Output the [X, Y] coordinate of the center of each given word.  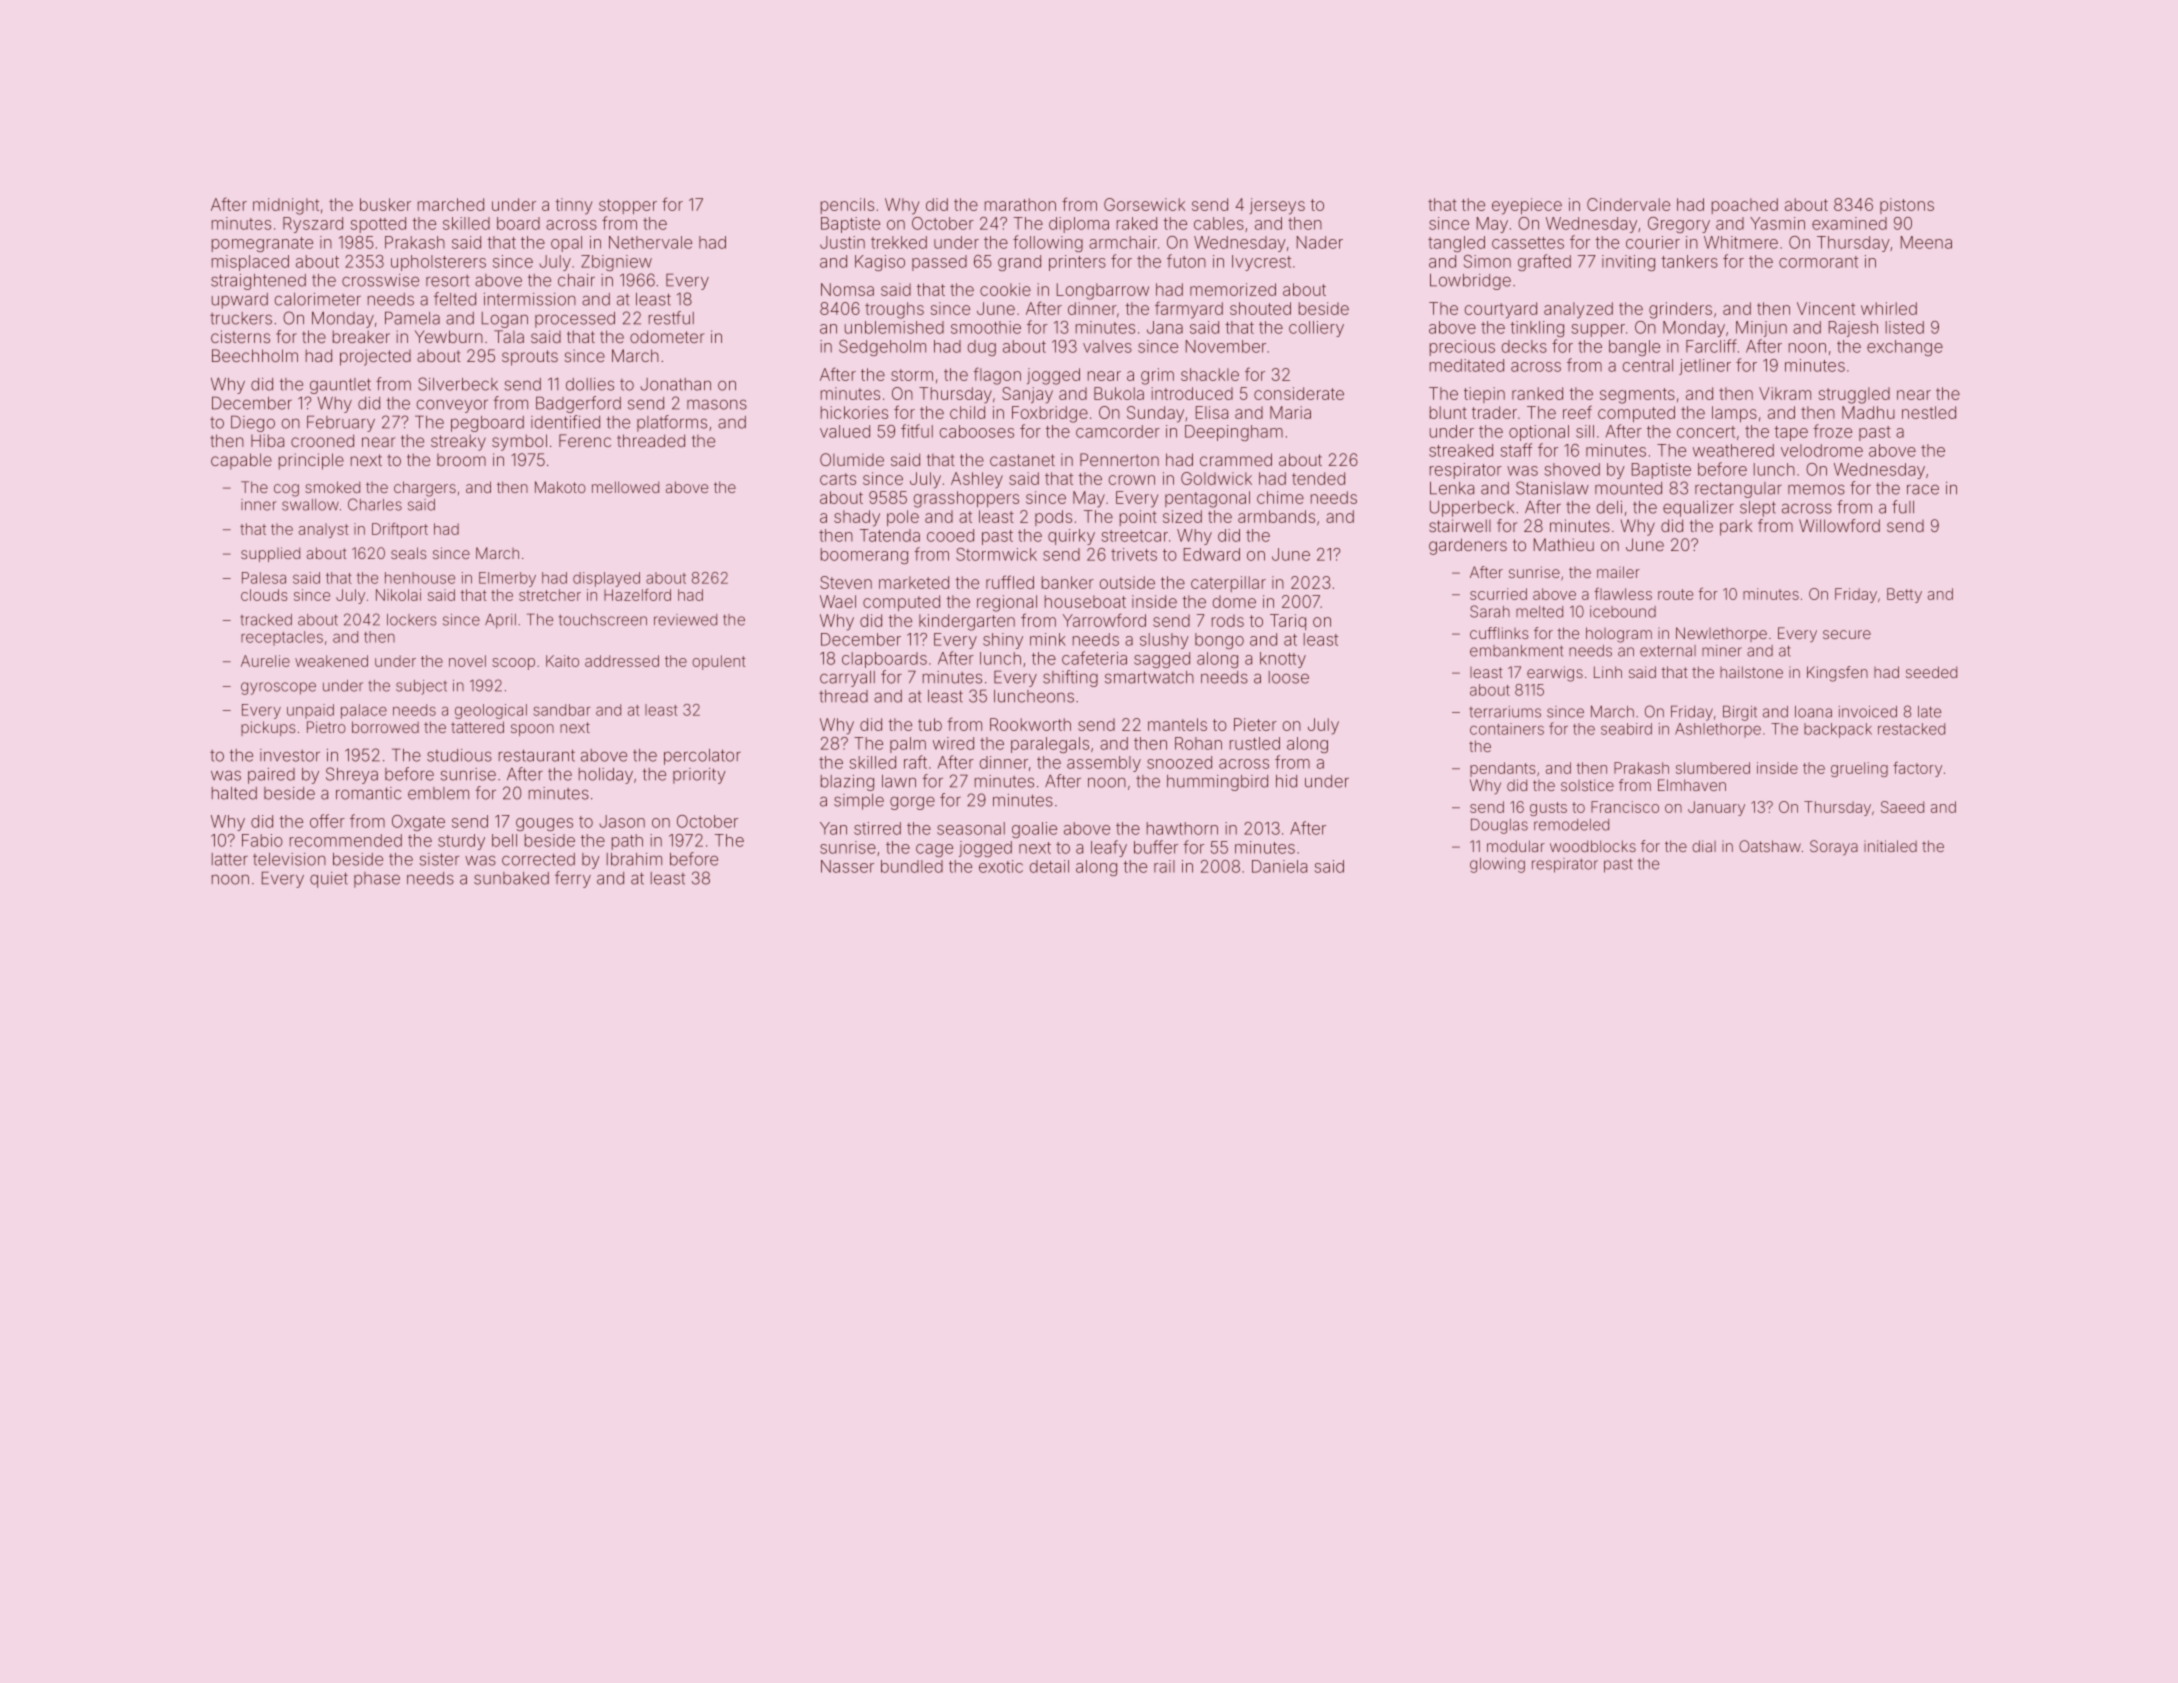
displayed [606, 579]
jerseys [1277, 206]
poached [1745, 206]
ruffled [1010, 582]
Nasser [847, 866]
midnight [286, 206]
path [627, 842]
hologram [1619, 635]
